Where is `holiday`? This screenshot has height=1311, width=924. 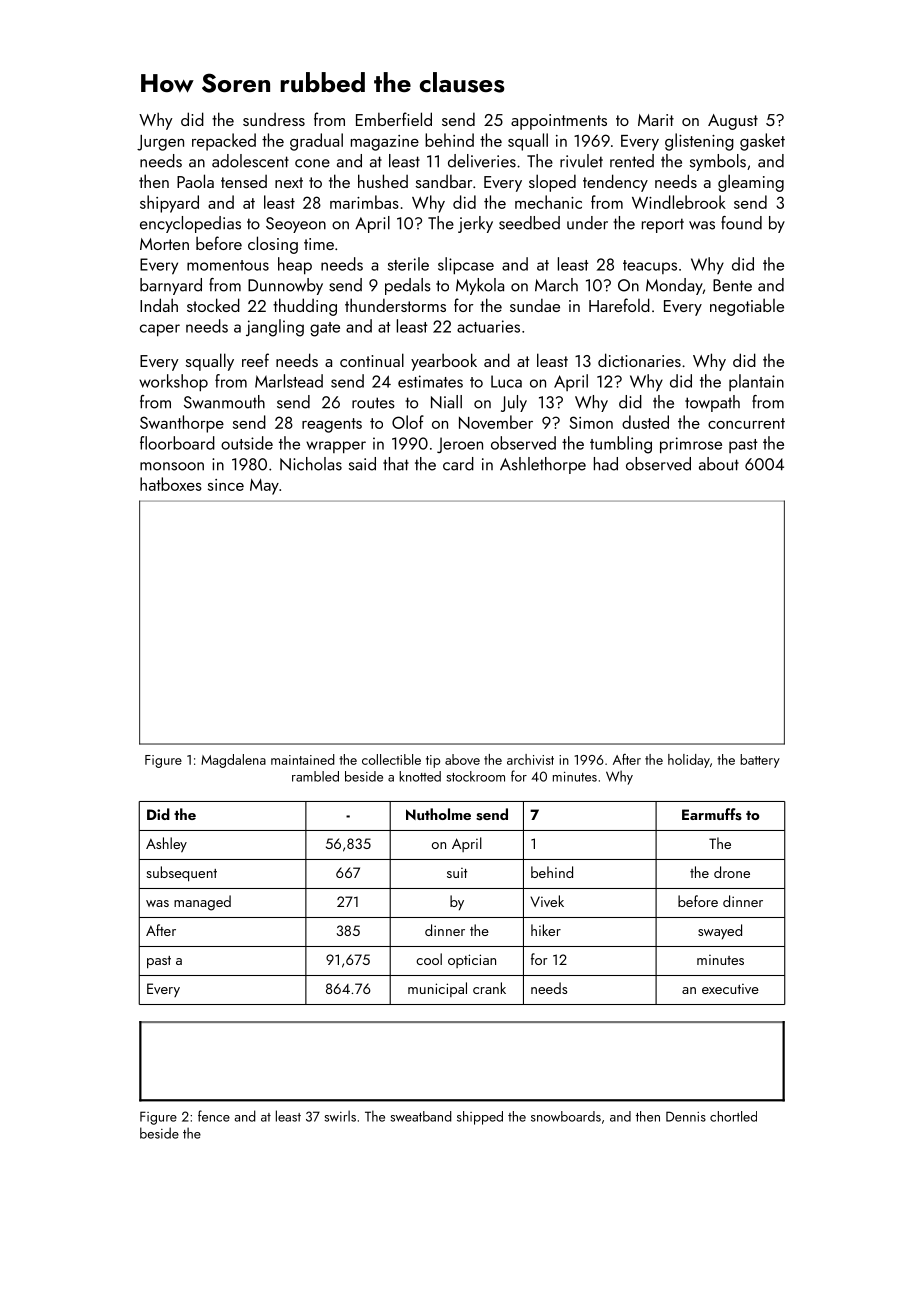
holiday is located at coordinates (689, 761).
